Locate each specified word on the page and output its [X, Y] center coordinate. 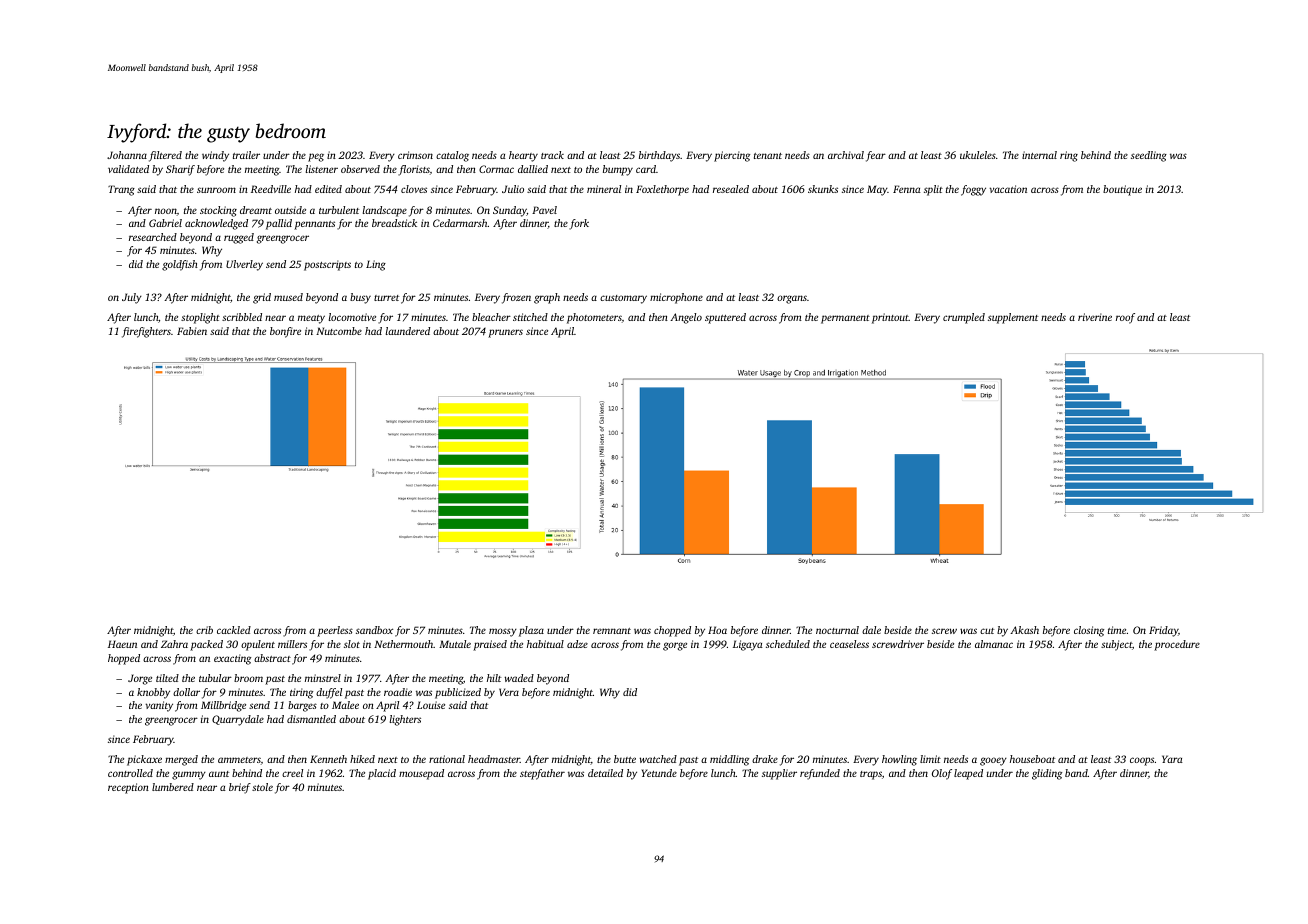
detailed [605, 773]
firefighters [146, 332]
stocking [218, 211]
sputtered [725, 318]
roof [1125, 318]
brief [240, 788]
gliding [1047, 774]
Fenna [907, 189]
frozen [516, 298]
